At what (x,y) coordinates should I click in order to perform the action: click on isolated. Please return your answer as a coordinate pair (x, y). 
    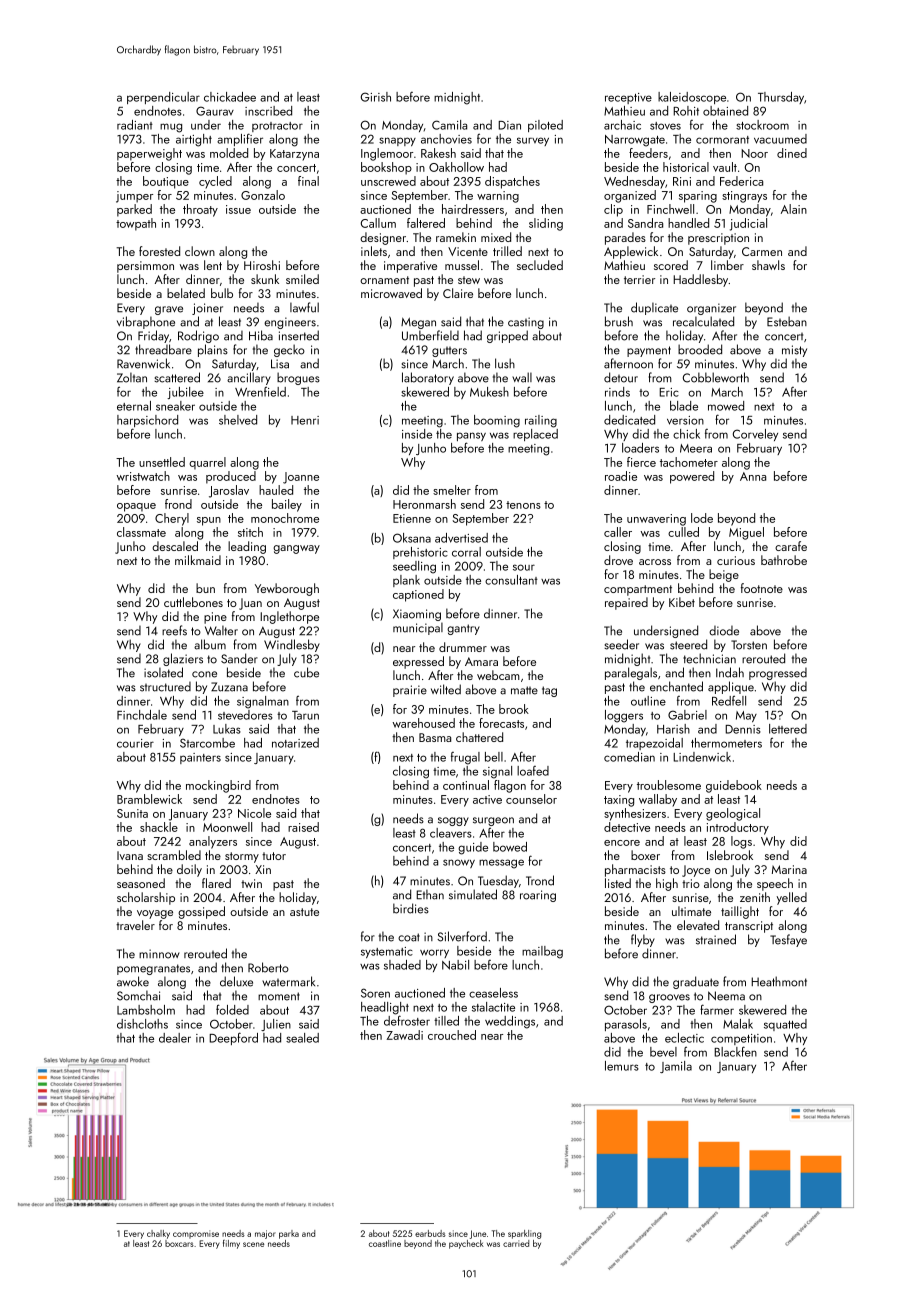
    Looking at the image, I should click on (163, 672).
